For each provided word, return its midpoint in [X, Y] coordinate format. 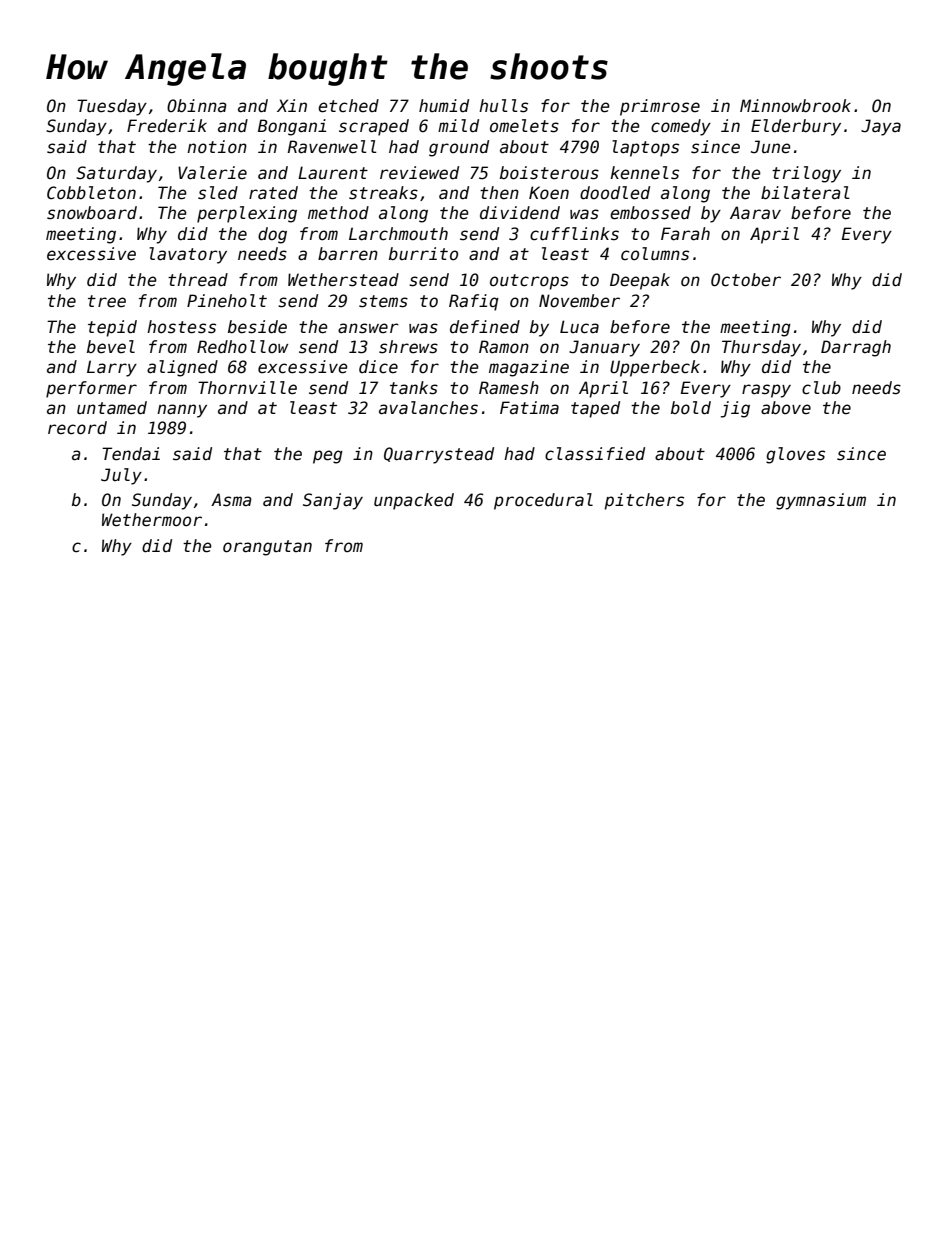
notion [217, 147]
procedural [543, 501]
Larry [112, 368]
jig [735, 409]
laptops [645, 148]
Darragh [856, 348]
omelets [524, 126]
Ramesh [509, 388]
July [121, 476]
